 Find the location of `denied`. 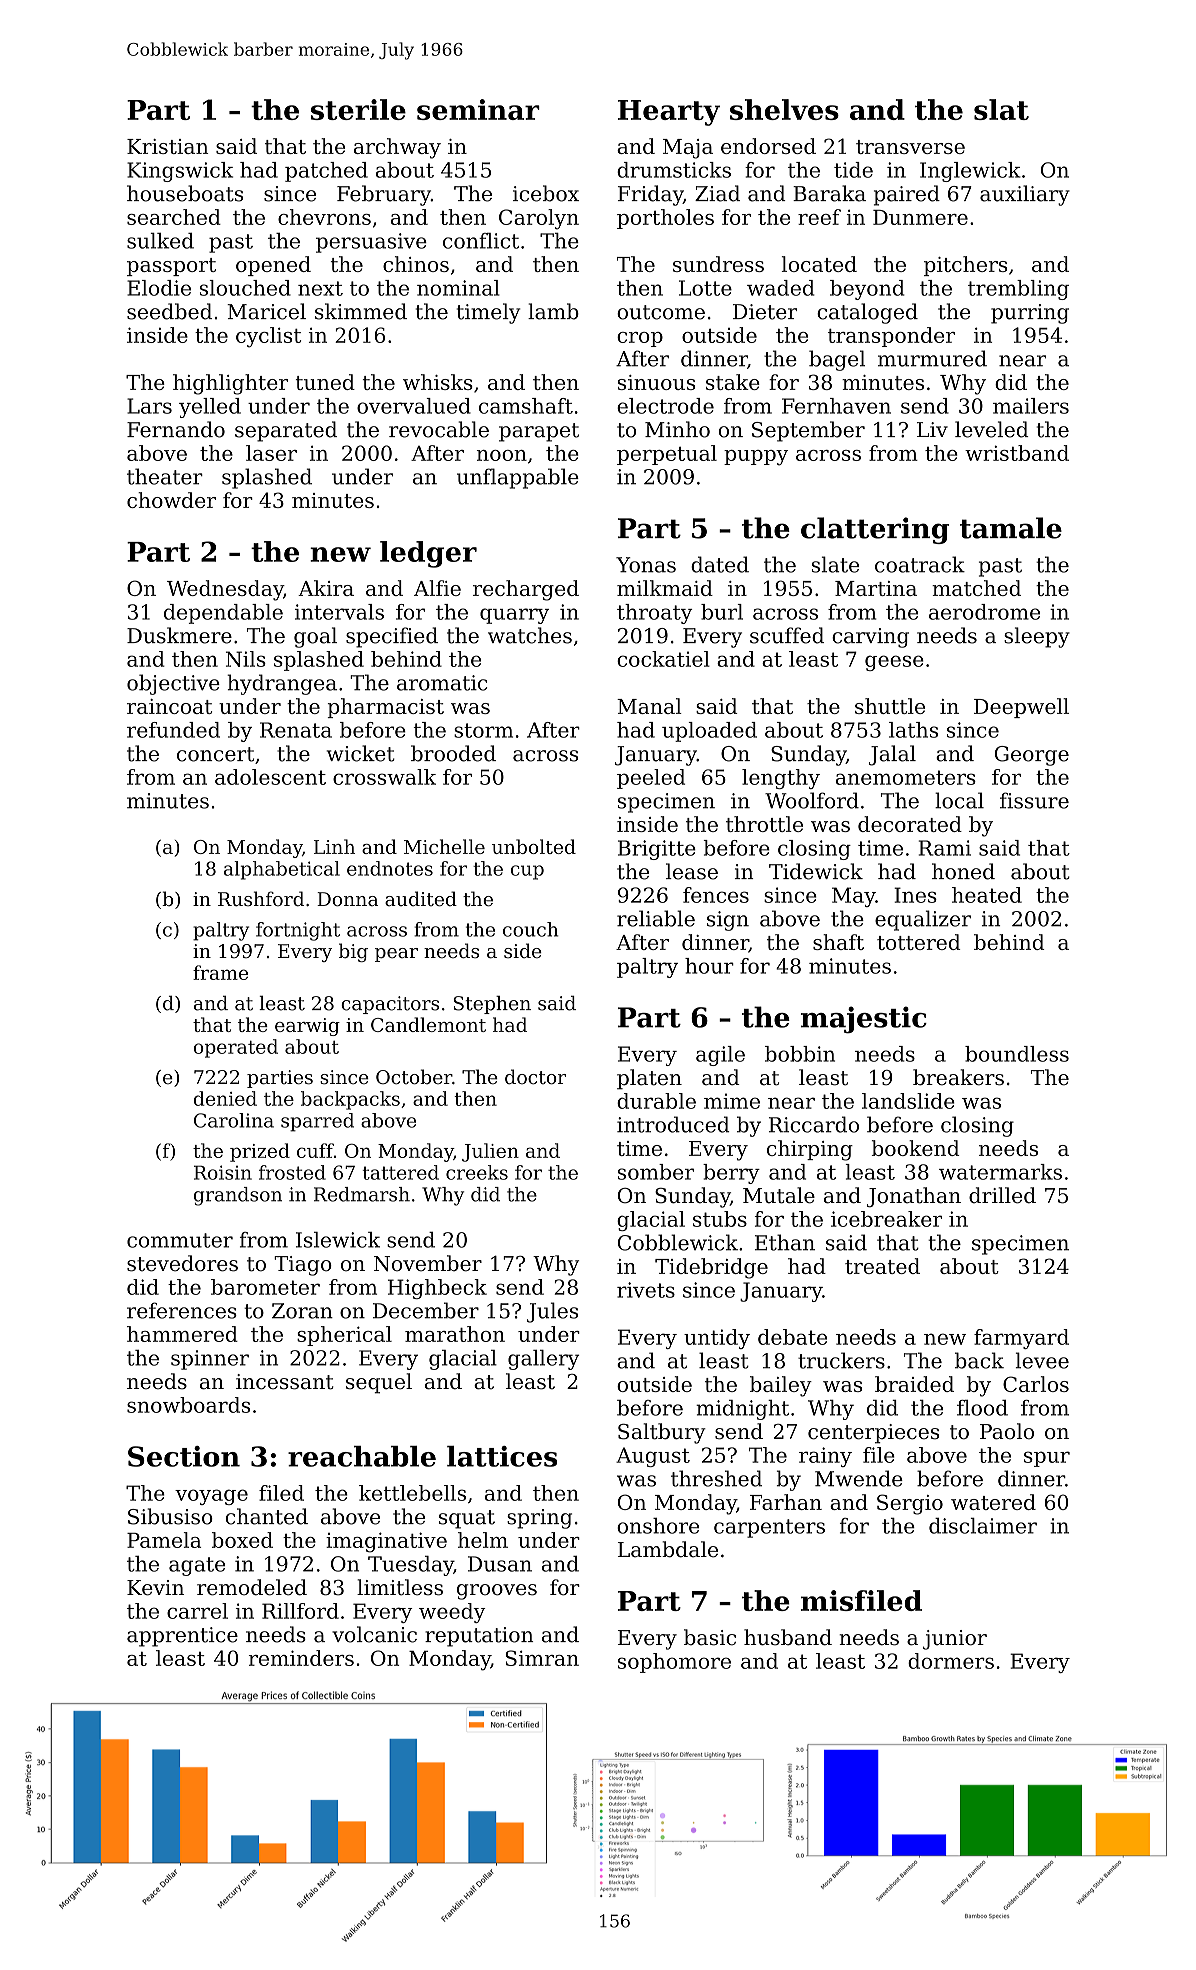

denied is located at coordinates (225, 1098).
